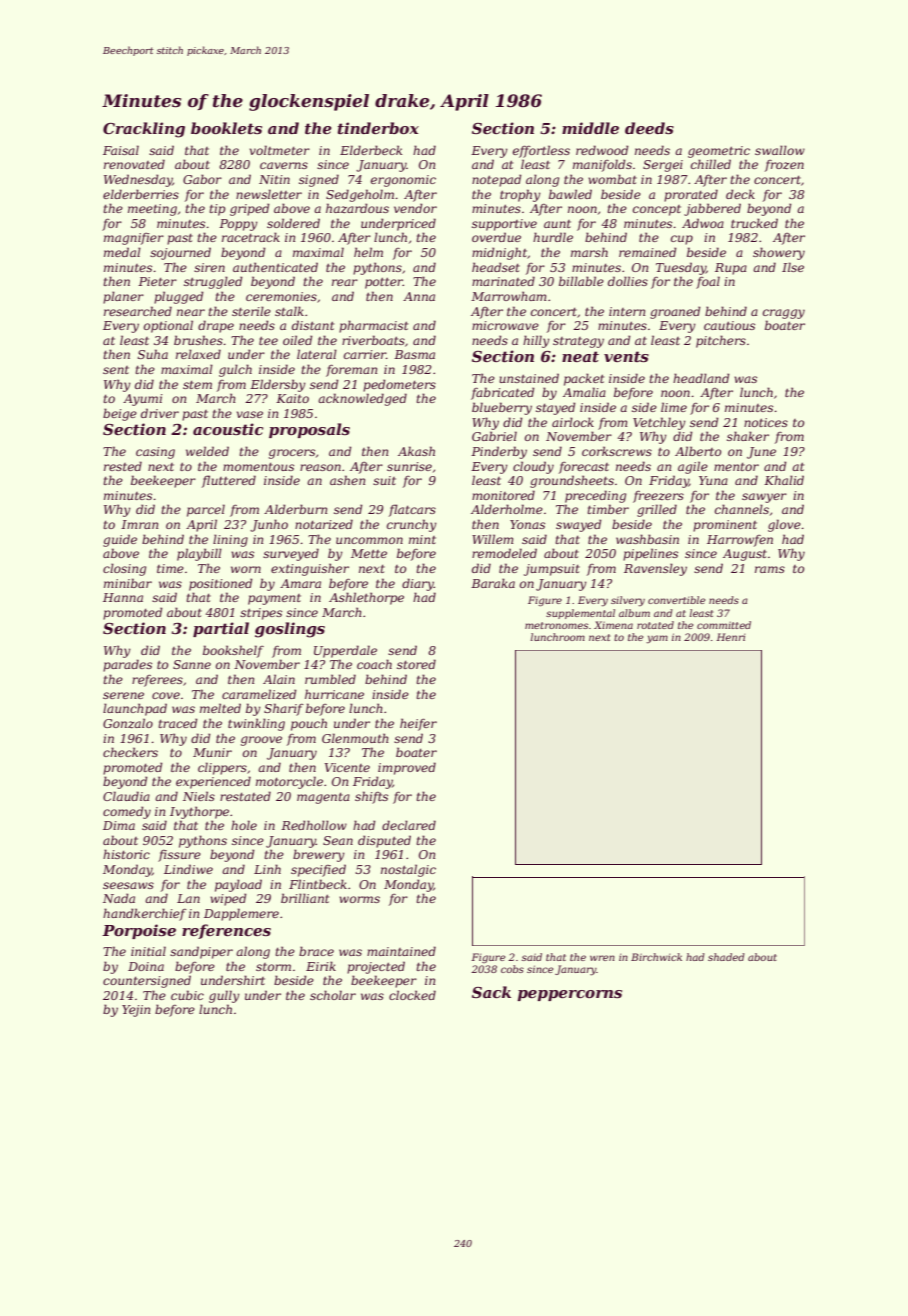  What do you see at coordinates (590, 128) in the page?
I see `middle` at bounding box center [590, 128].
